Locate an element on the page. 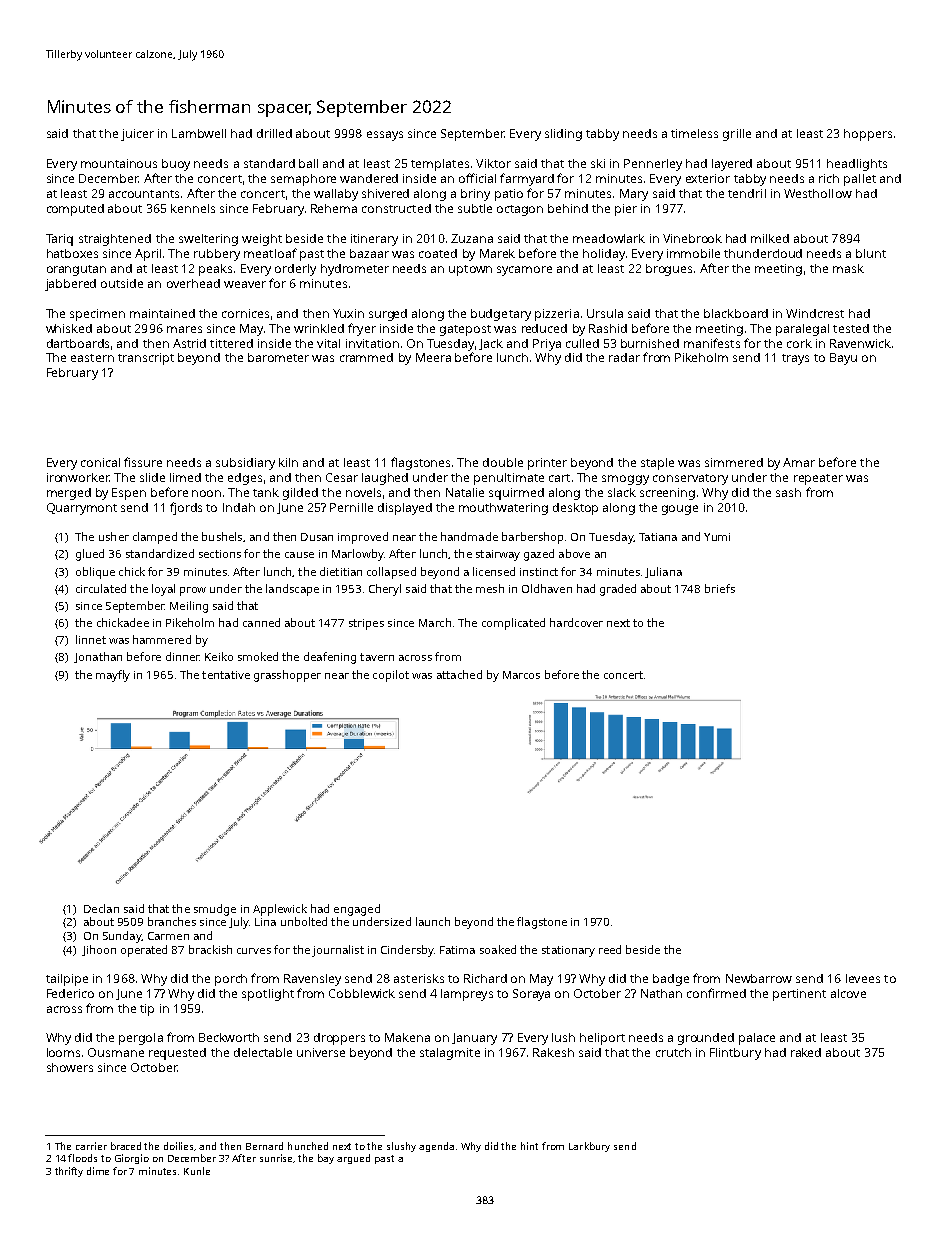  reed is located at coordinates (610, 949).
